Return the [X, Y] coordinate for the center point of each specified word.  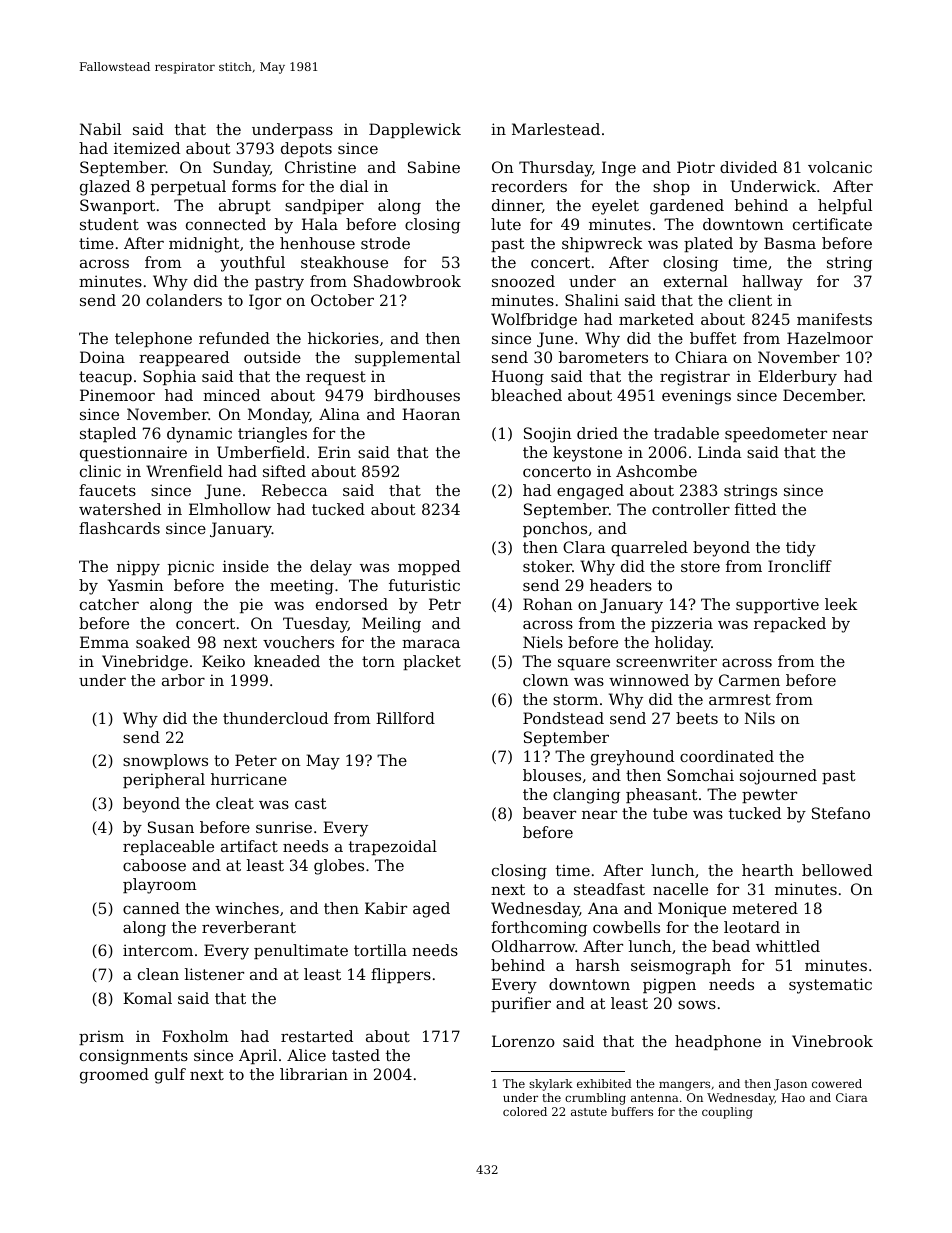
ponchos [555, 529]
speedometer [776, 434]
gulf [170, 1076]
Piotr [696, 167]
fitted [755, 509]
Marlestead [556, 129]
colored [525, 1111]
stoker [547, 566]
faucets [107, 490]
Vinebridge [145, 663]
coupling [727, 1113]
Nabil [100, 129]
